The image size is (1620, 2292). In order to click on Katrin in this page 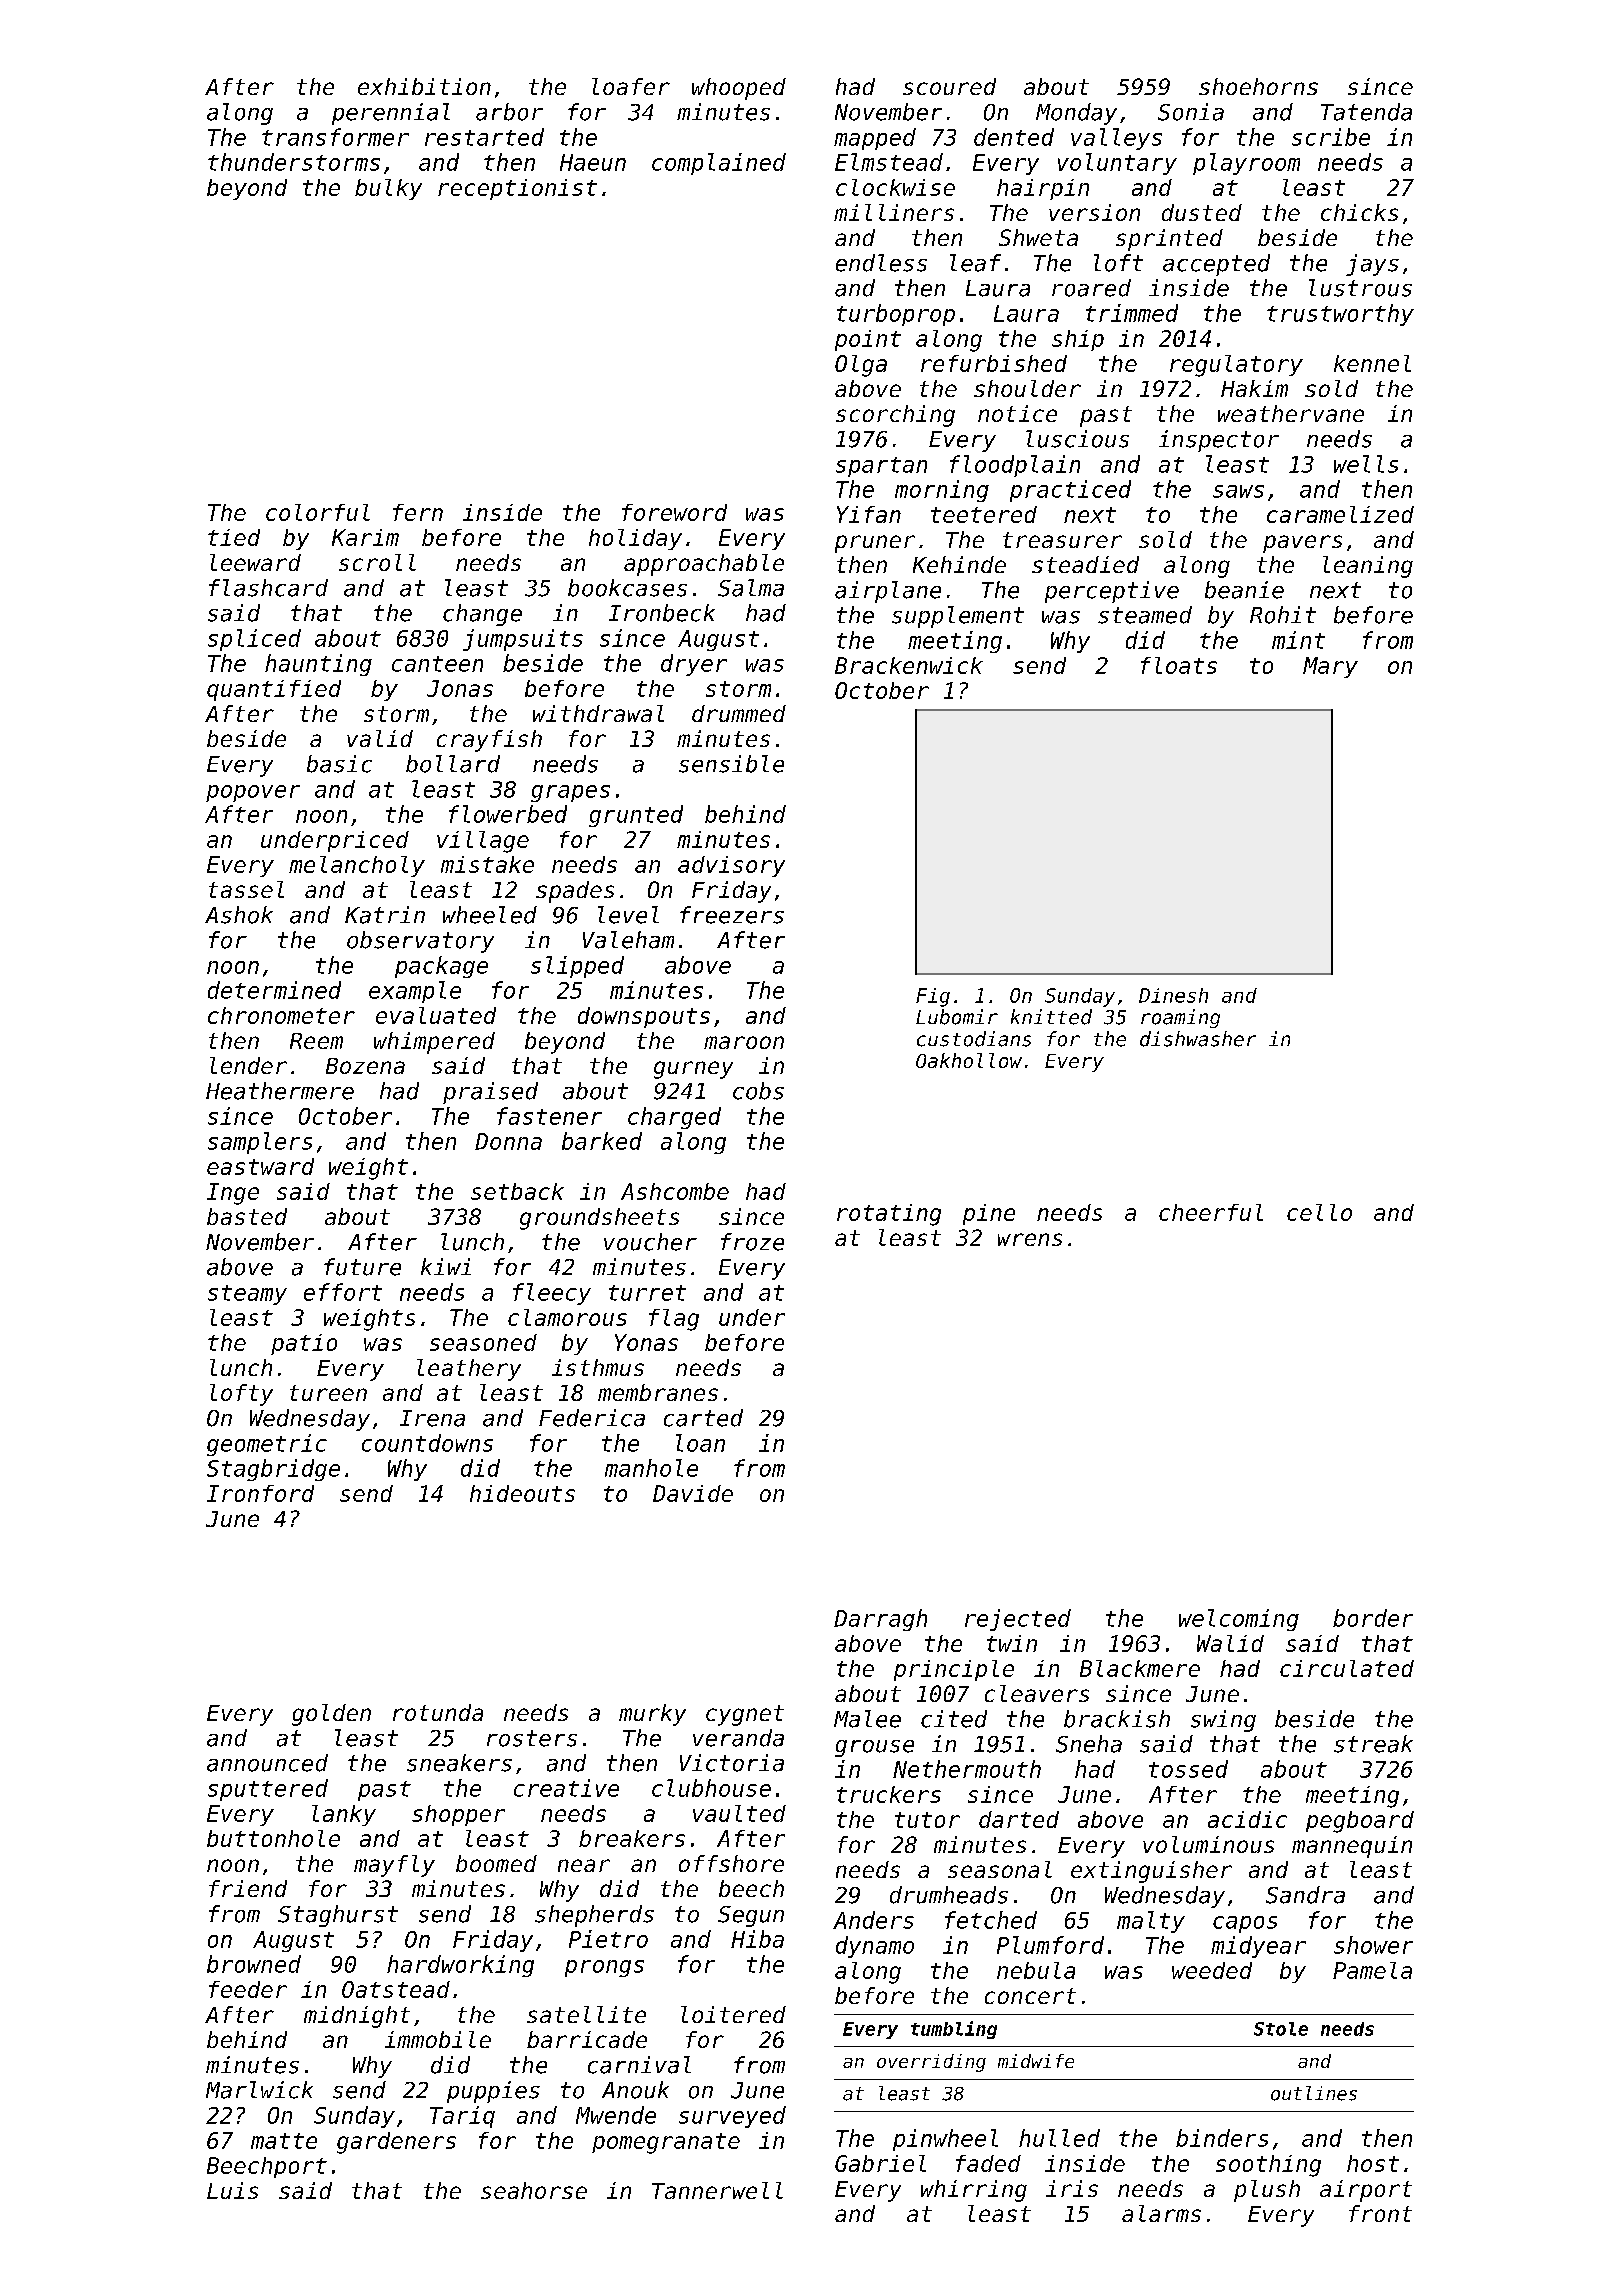, I will do `click(385, 915)`.
